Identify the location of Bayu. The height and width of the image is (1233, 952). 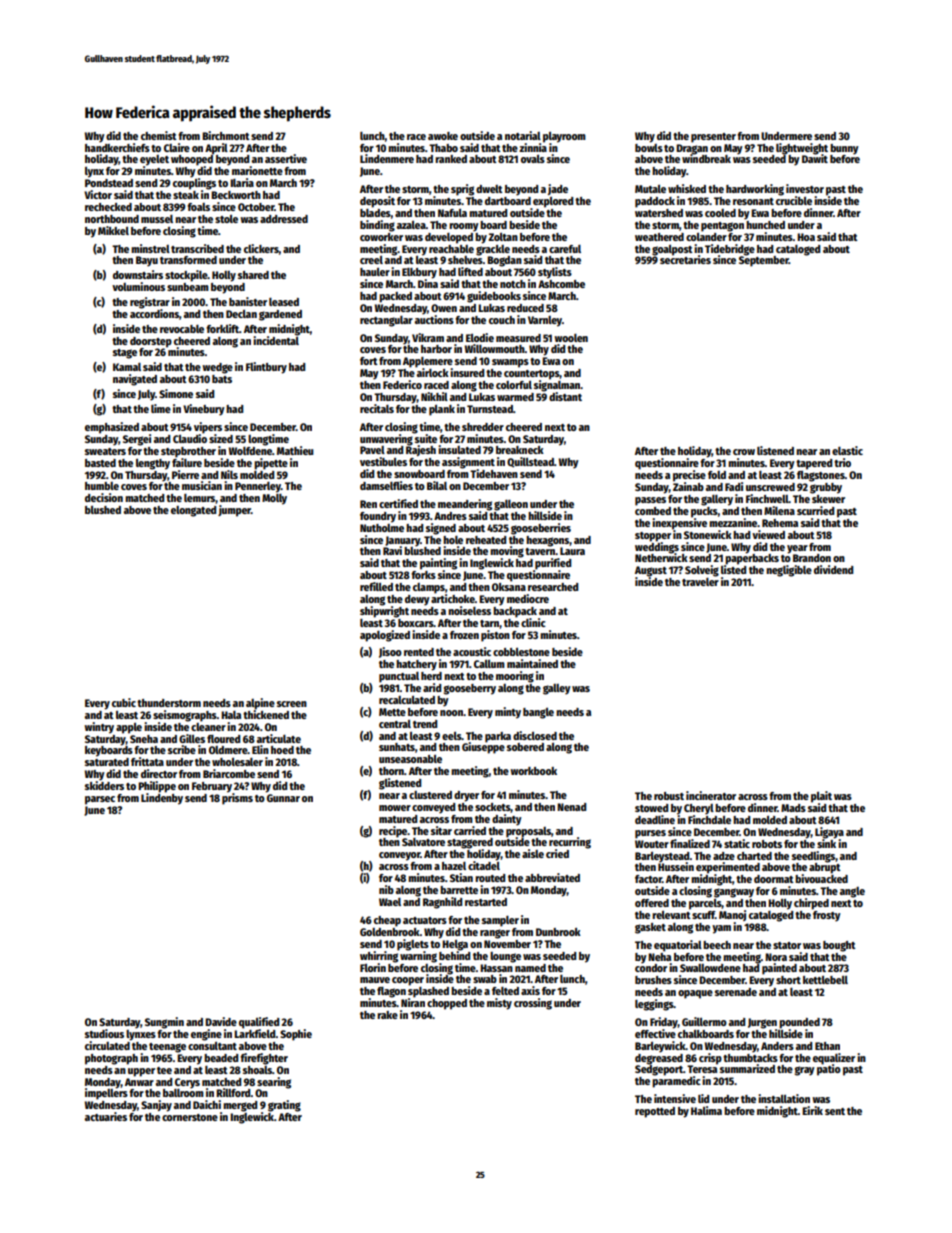
(147, 261).
